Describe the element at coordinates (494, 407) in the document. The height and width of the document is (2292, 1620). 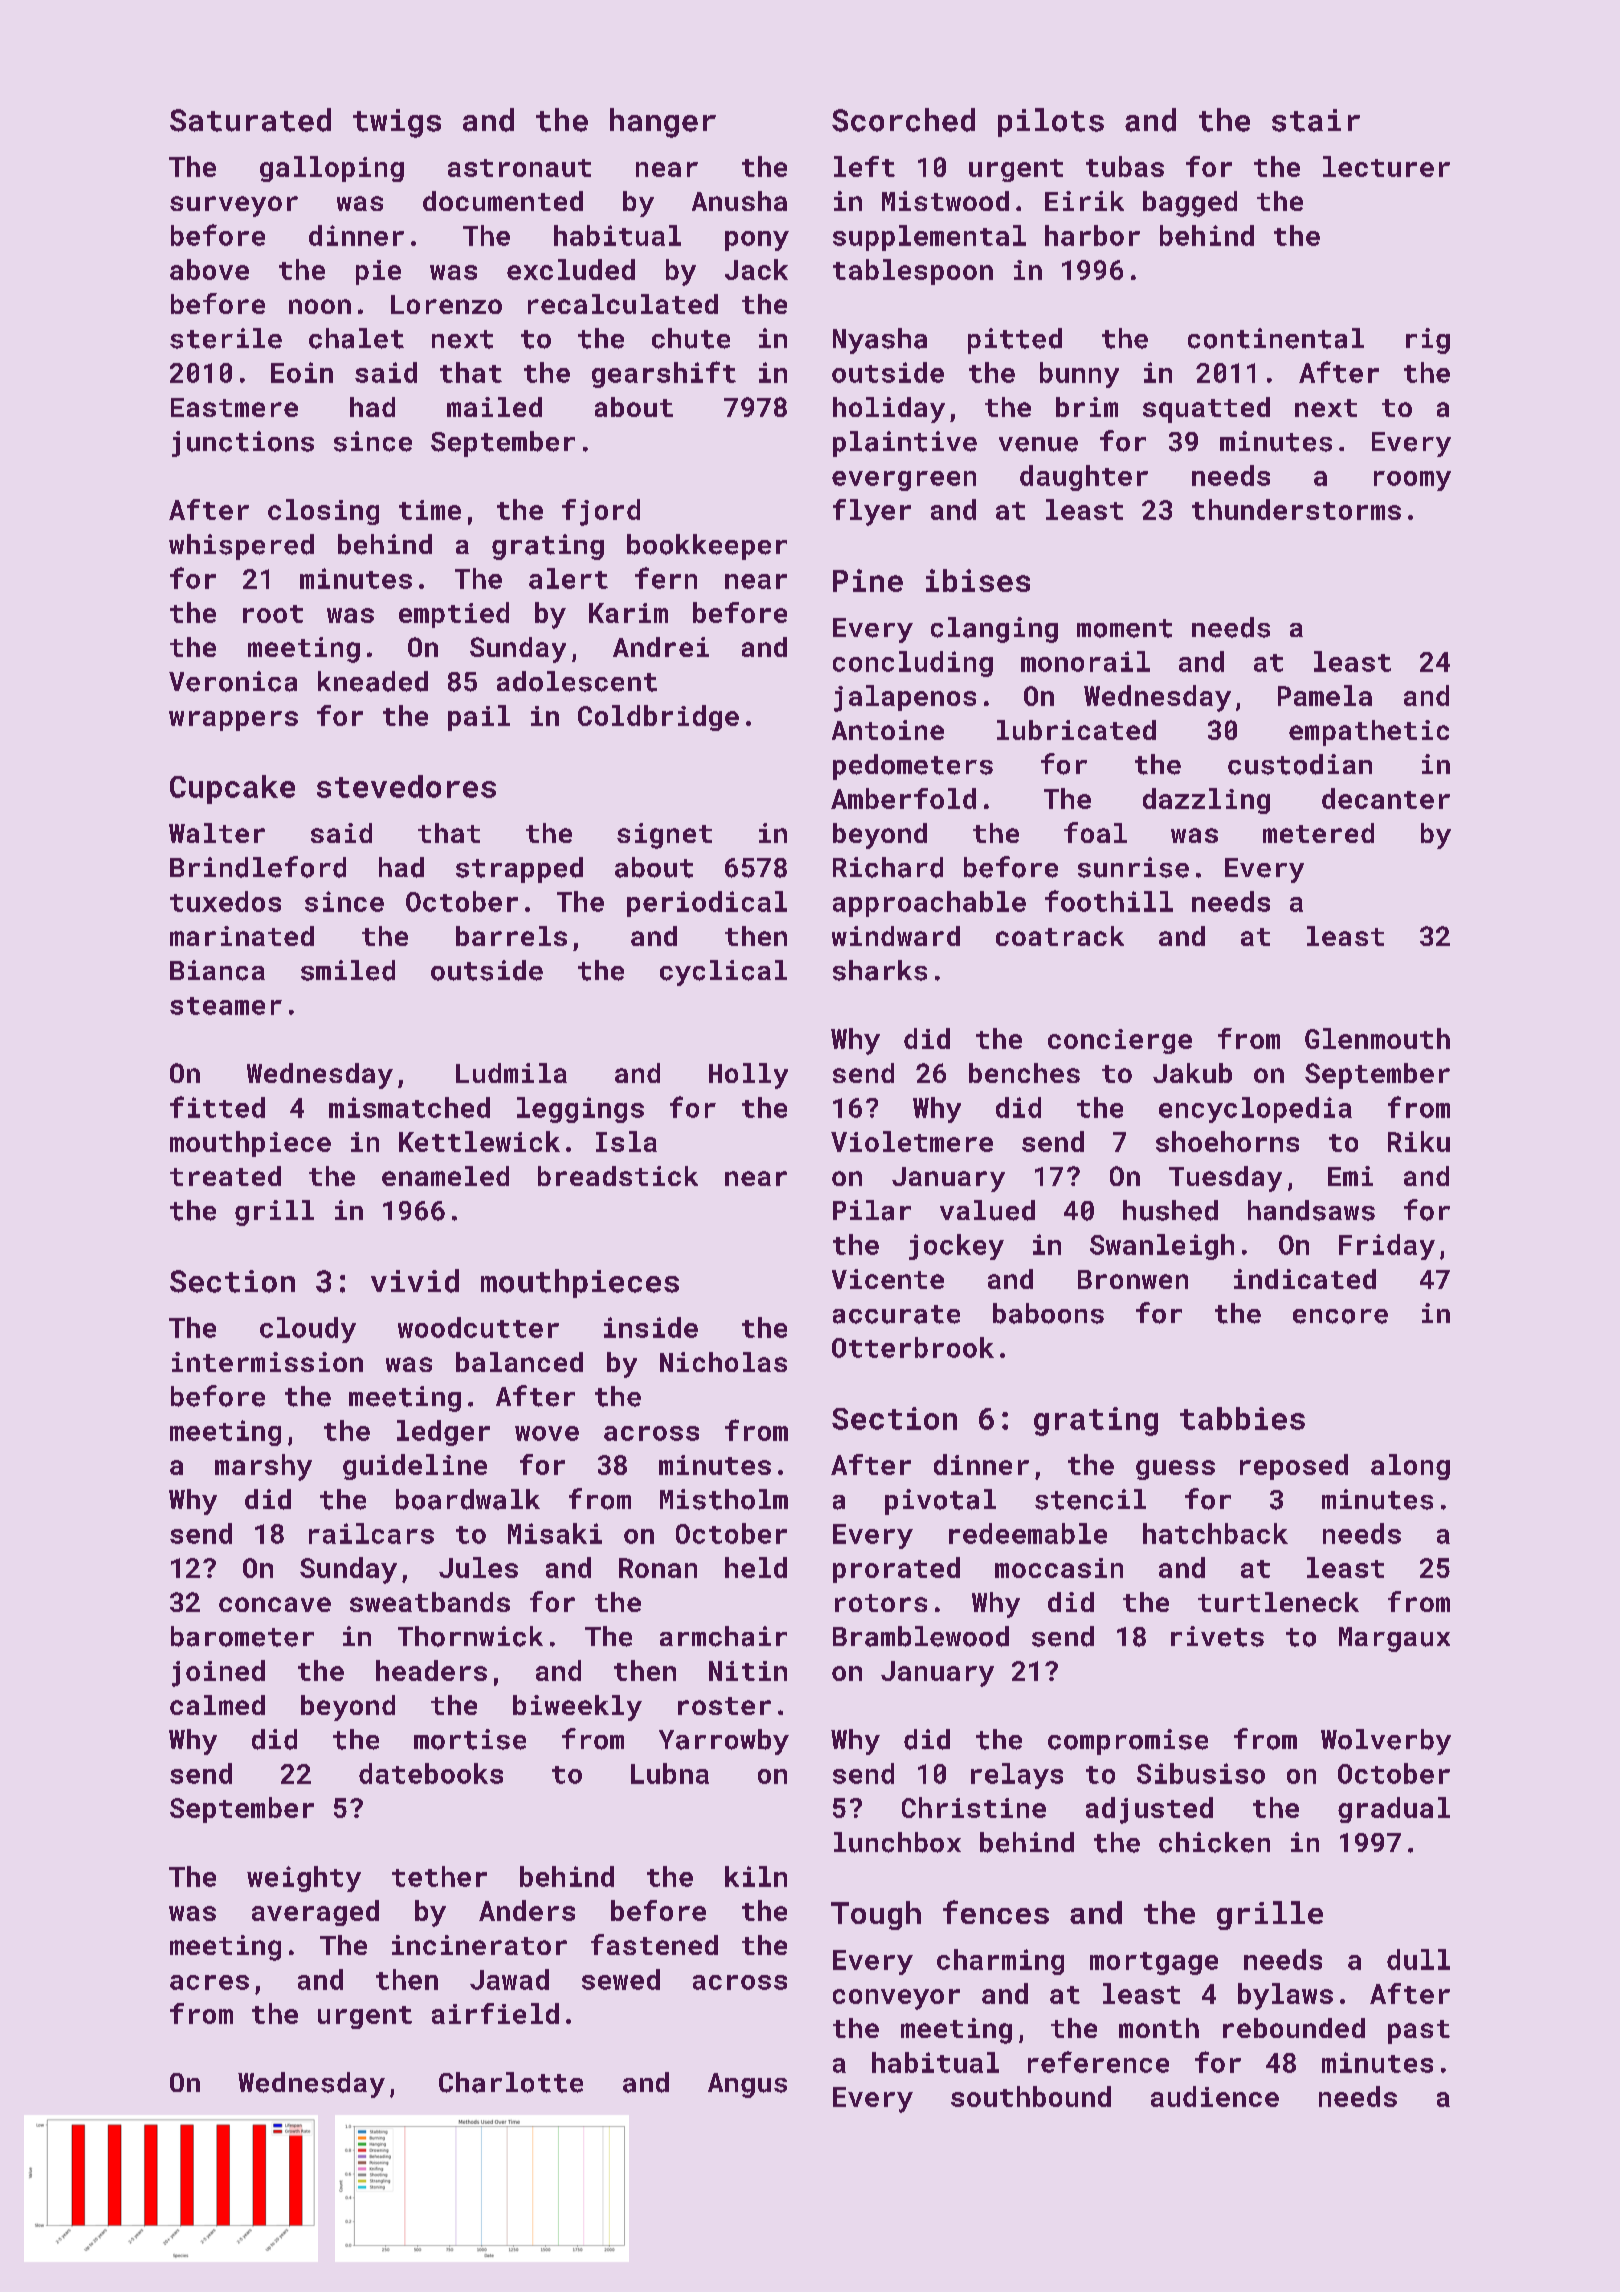
I see `mailed` at that location.
